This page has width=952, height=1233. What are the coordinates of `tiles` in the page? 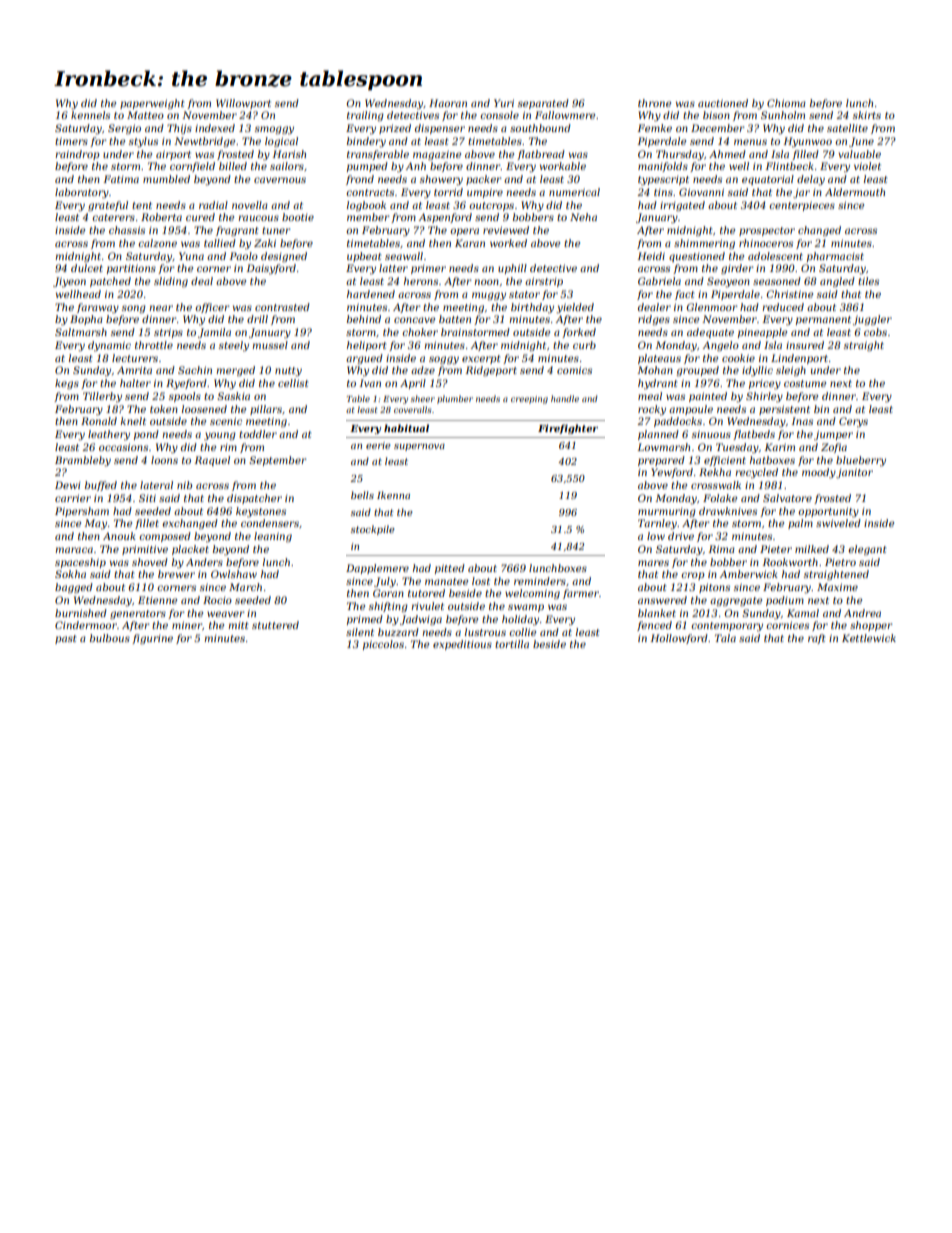 It's located at (868, 281).
